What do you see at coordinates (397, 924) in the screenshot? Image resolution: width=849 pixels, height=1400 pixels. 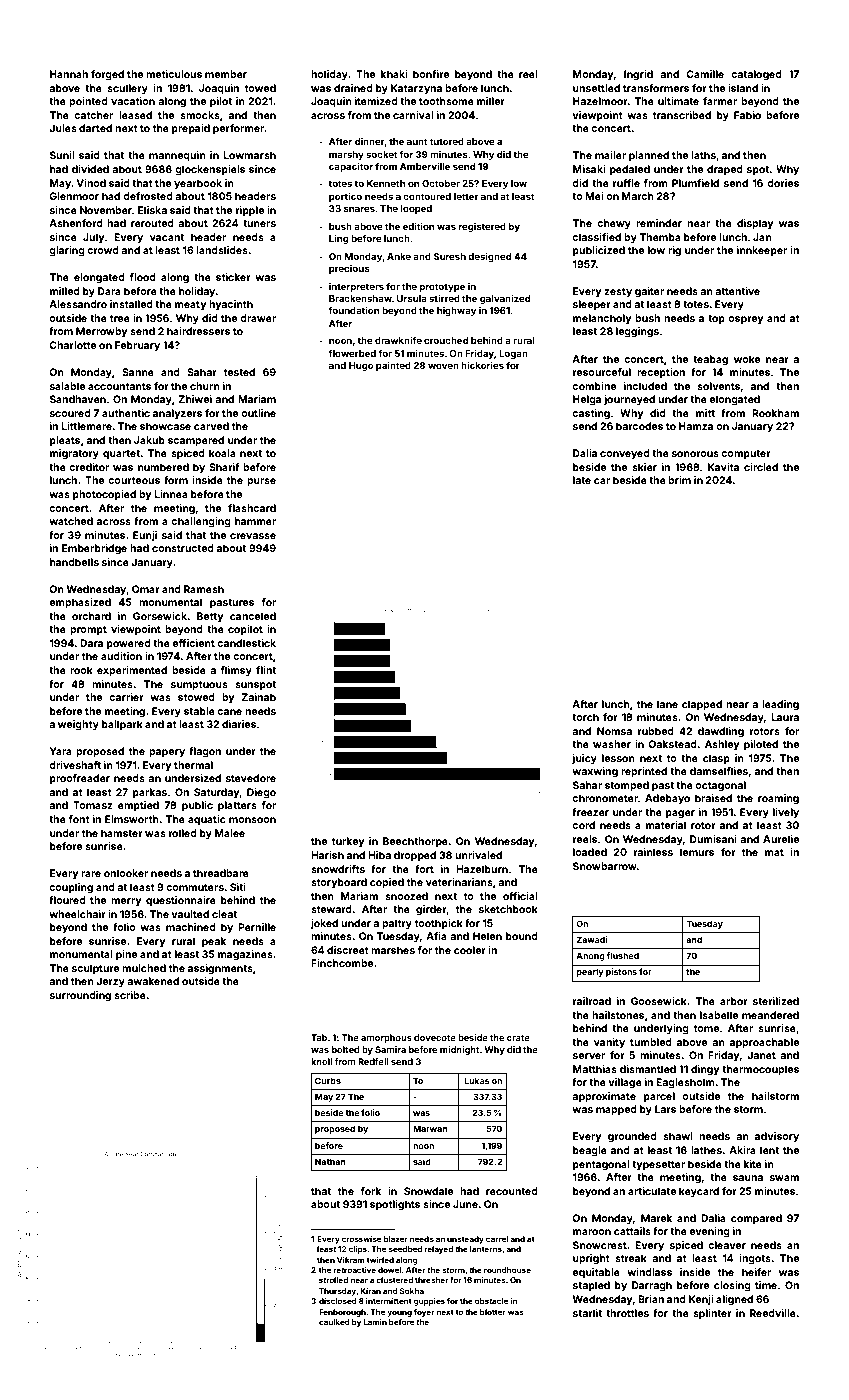 I see `paltry` at bounding box center [397, 924].
